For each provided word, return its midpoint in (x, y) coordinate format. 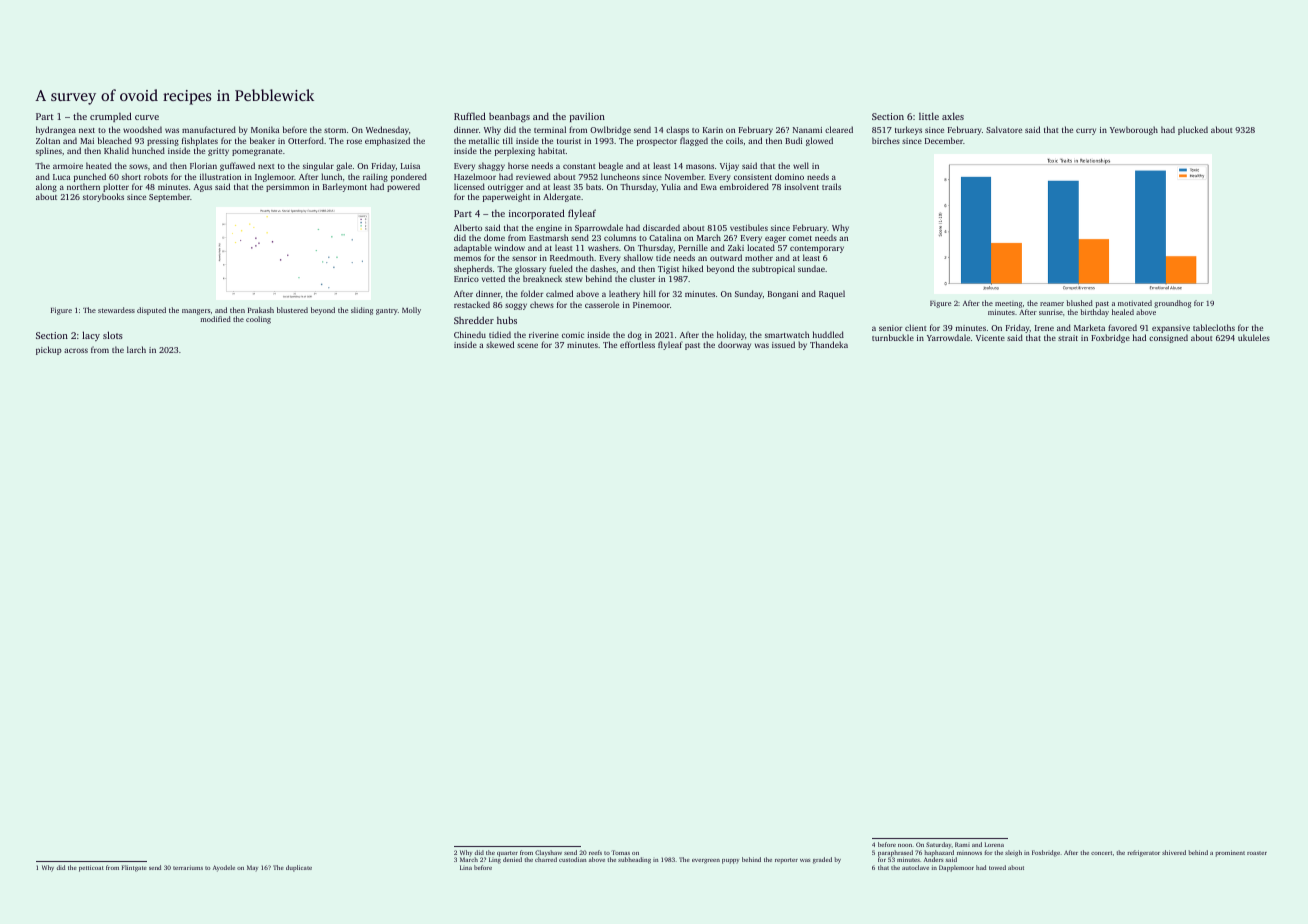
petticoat (91, 868)
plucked (1193, 130)
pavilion (587, 117)
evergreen (706, 861)
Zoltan (48, 140)
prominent (1230, 853)
